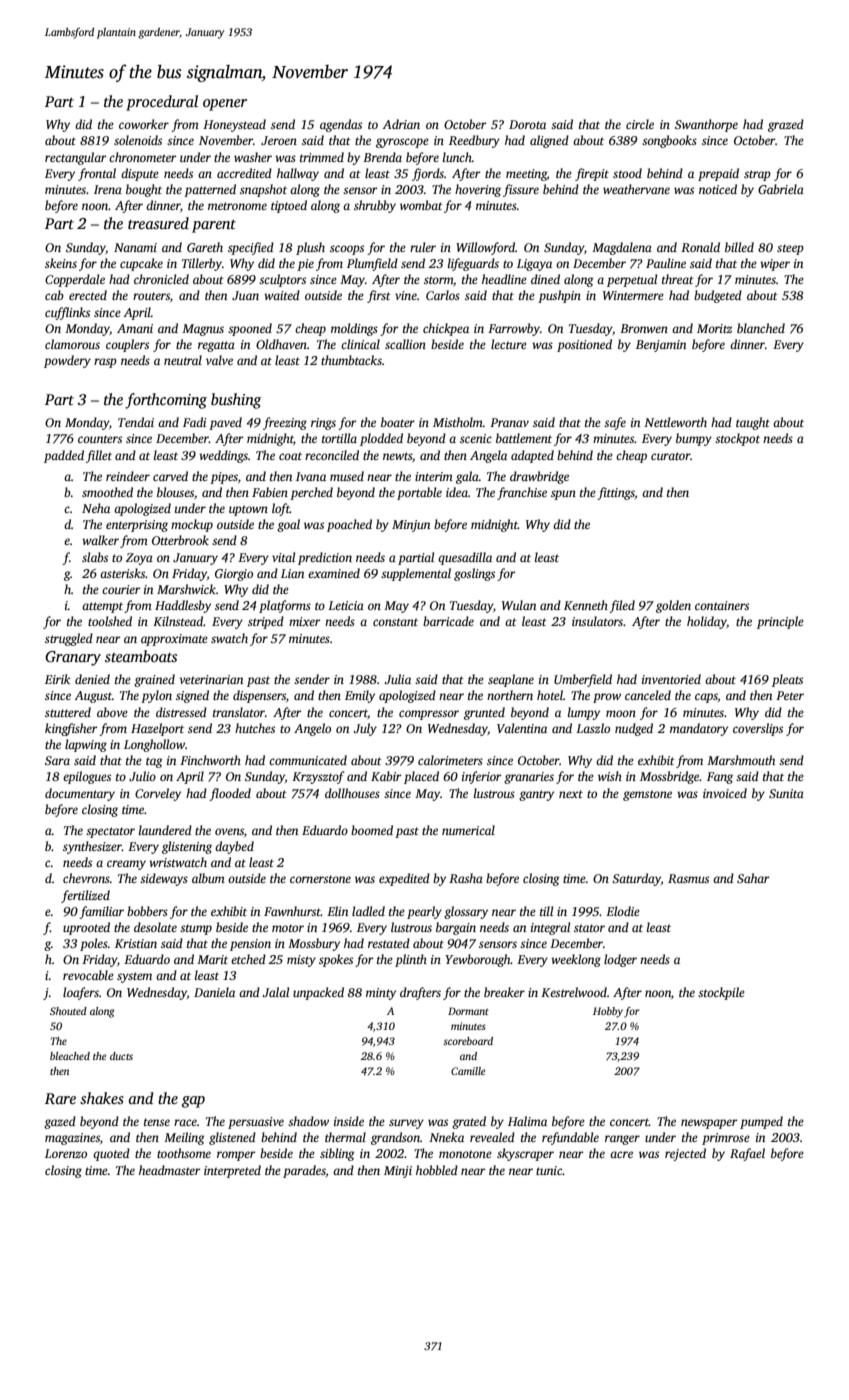 The width and height of the screenshot is (849, 1400). Describe the element at coordinates (170, 1170) in the screenshot. I see `headmaster` at that location.
